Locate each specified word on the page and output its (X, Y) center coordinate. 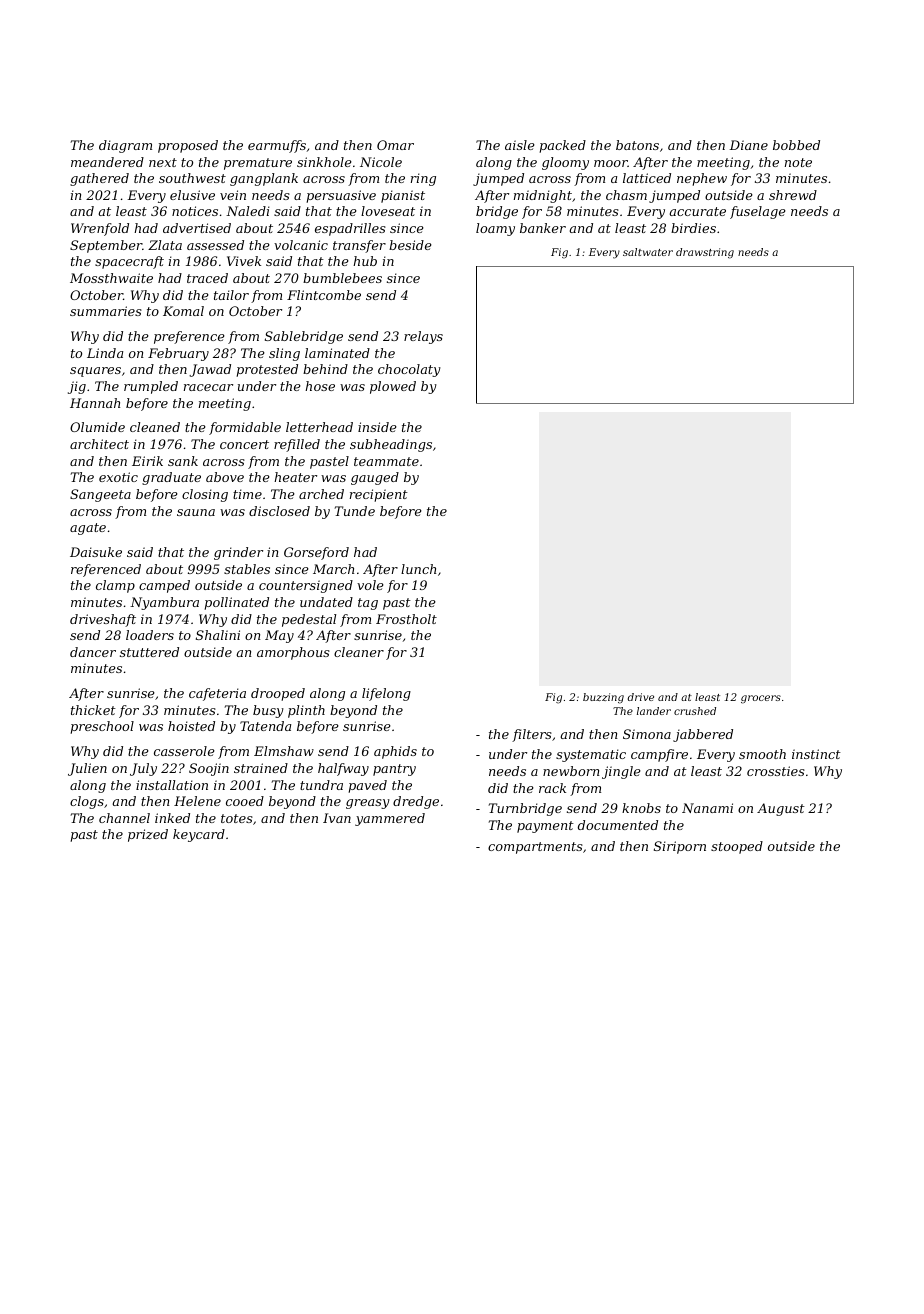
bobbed (796, 145)
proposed (188, 146)
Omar (395, 145)
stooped (737, 847)
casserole (184, 751)
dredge (416, 802)
